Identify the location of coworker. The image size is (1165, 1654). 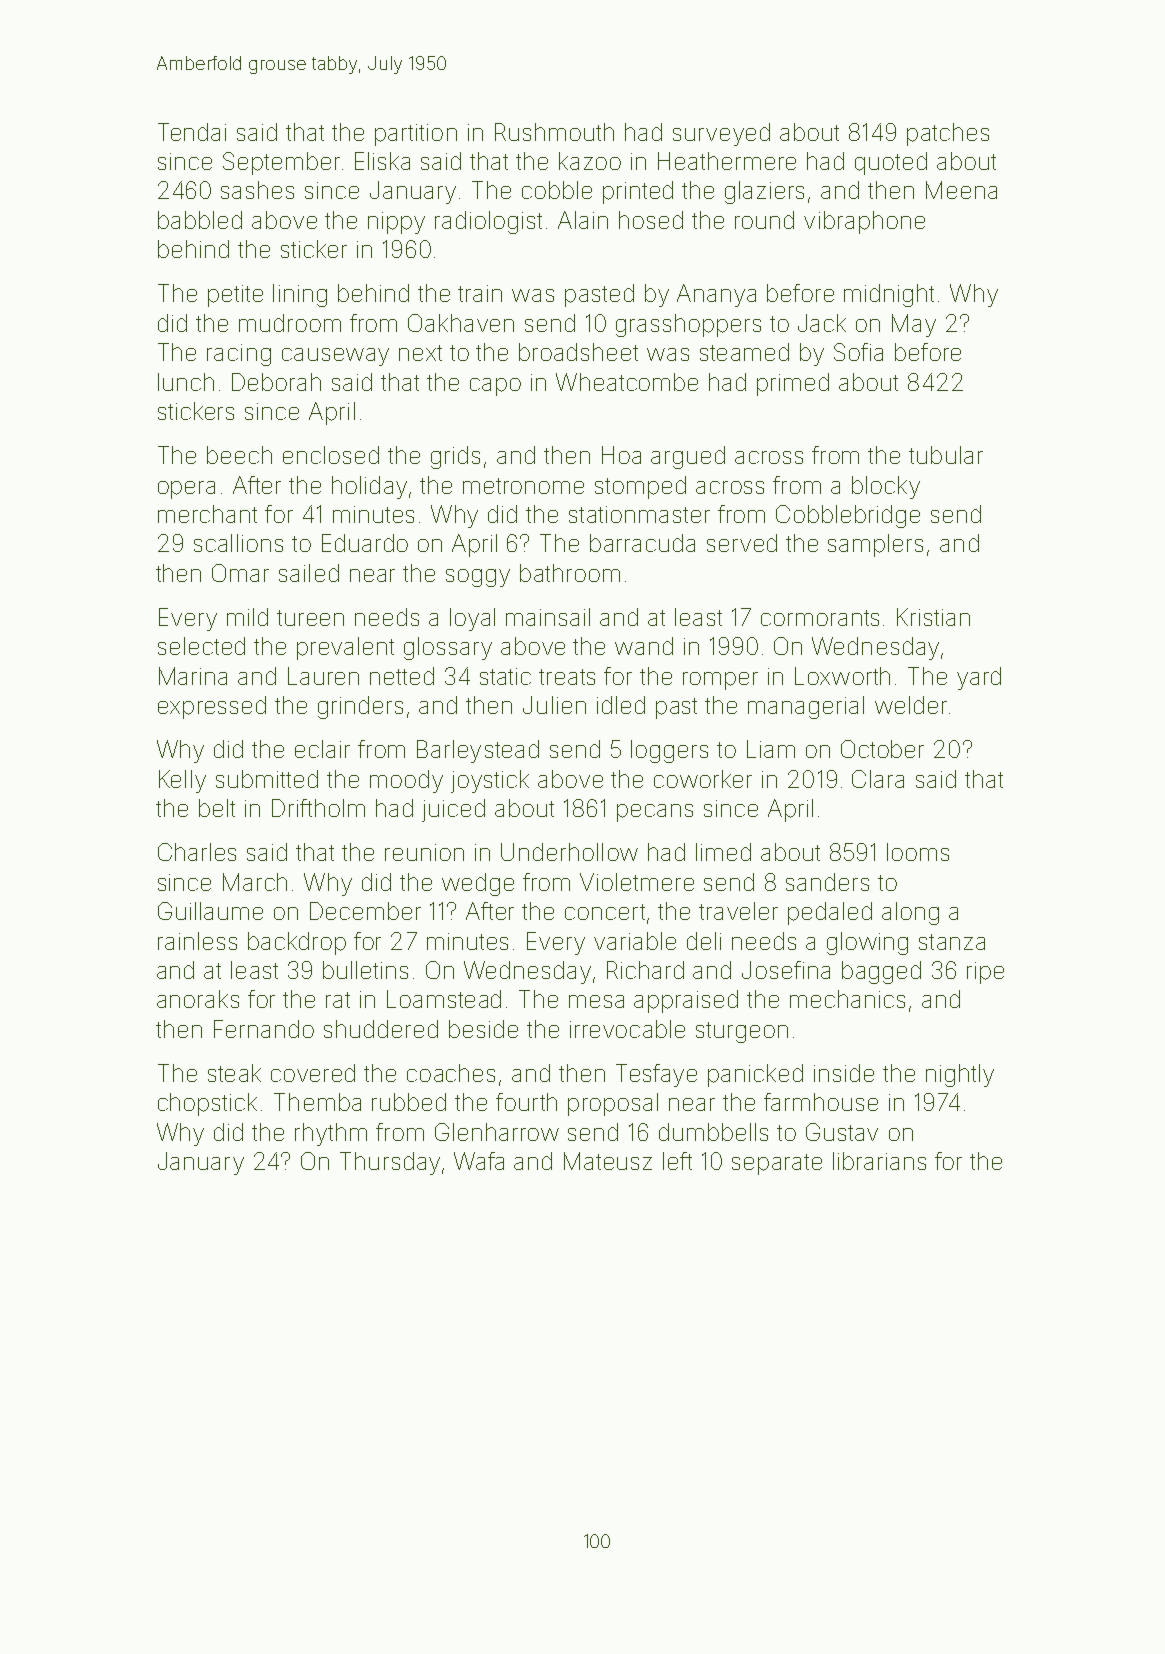
(703, 779).
